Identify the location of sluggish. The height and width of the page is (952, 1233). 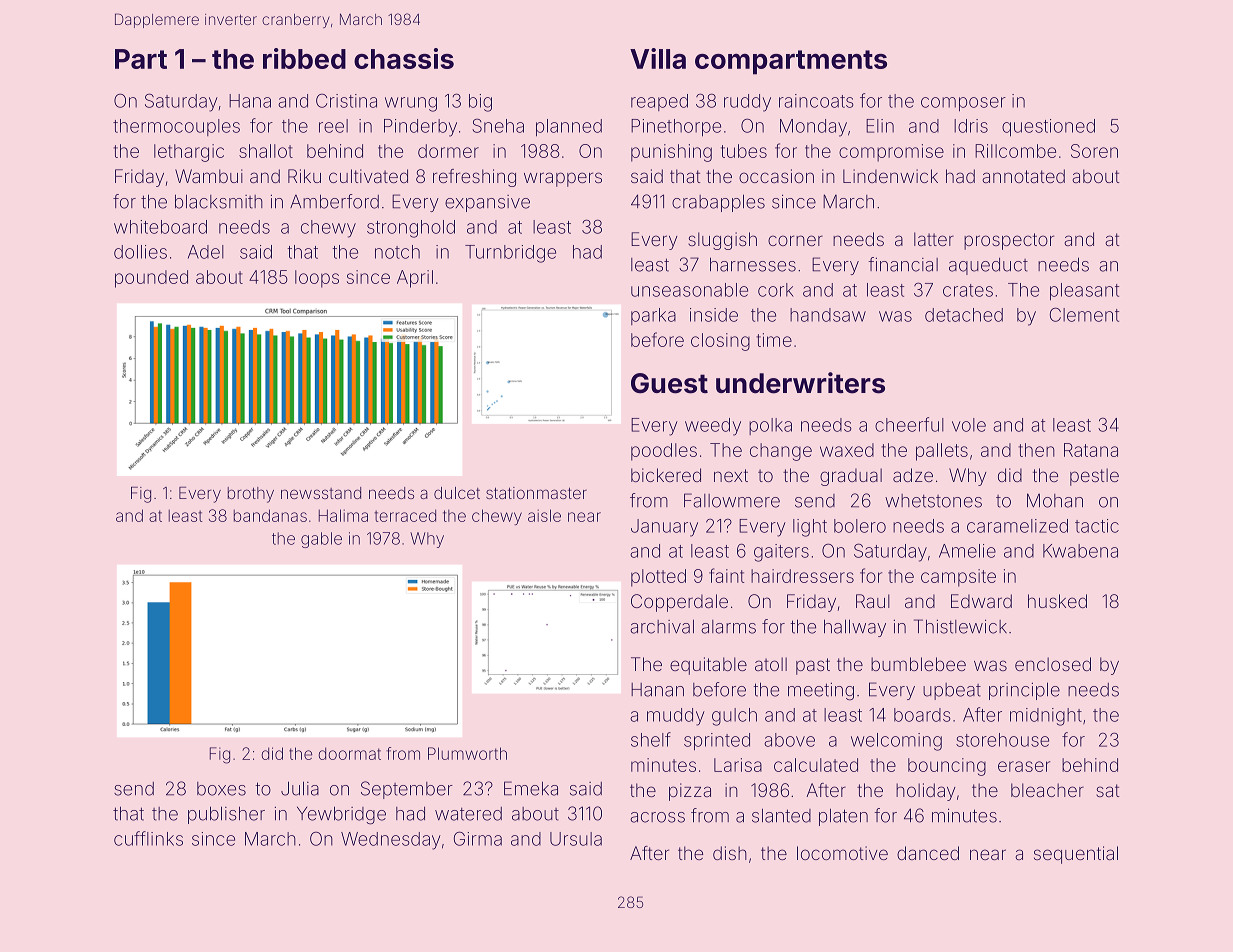
(722, 241).
